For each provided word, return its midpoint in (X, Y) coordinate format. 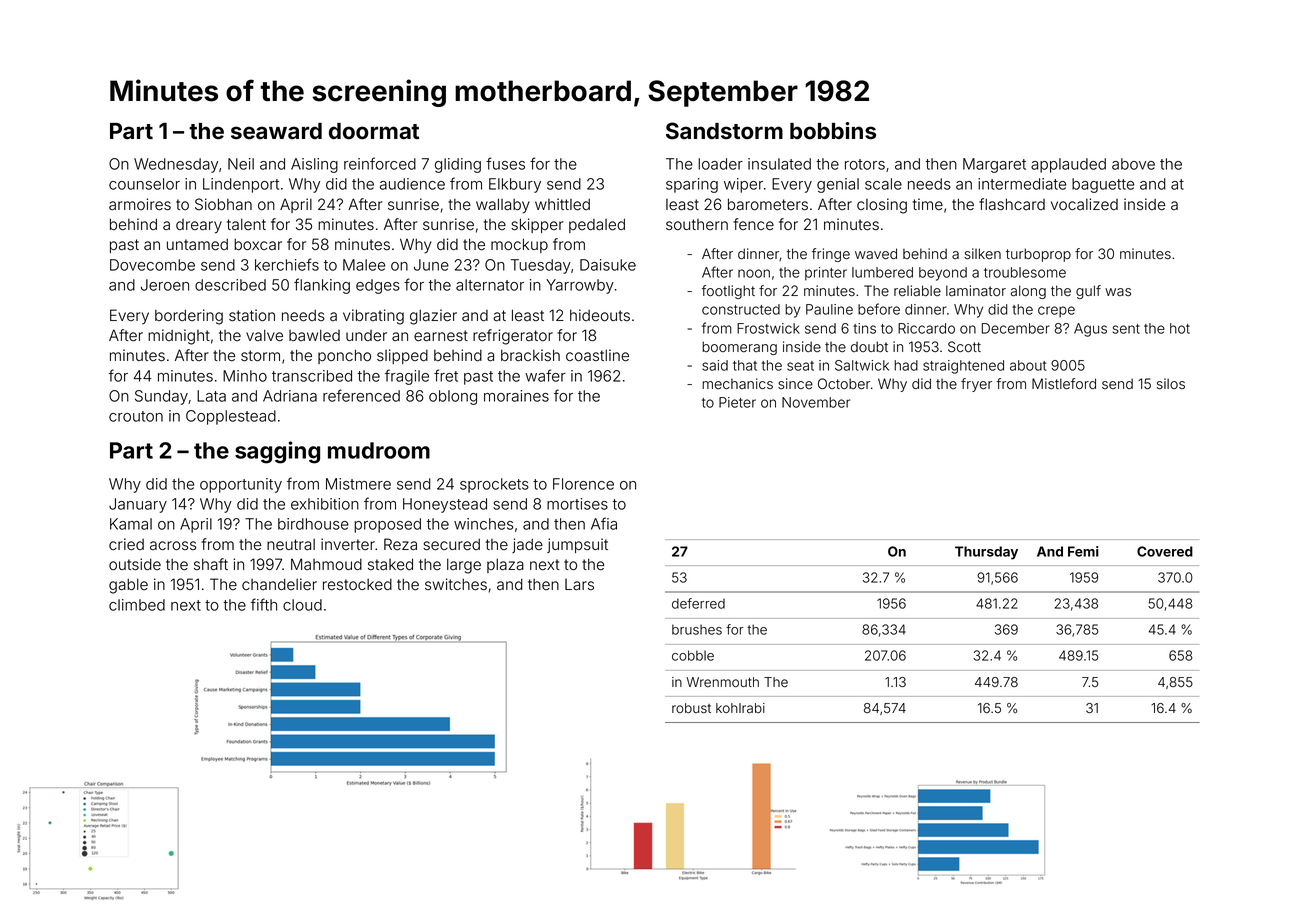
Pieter (737, 402)
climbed (137, 605)
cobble (693, 655)
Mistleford (1064, 384)
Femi (1083, 551)
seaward (276, 131)
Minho (245, 376)
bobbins (833, 131)
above (1133, 164)
